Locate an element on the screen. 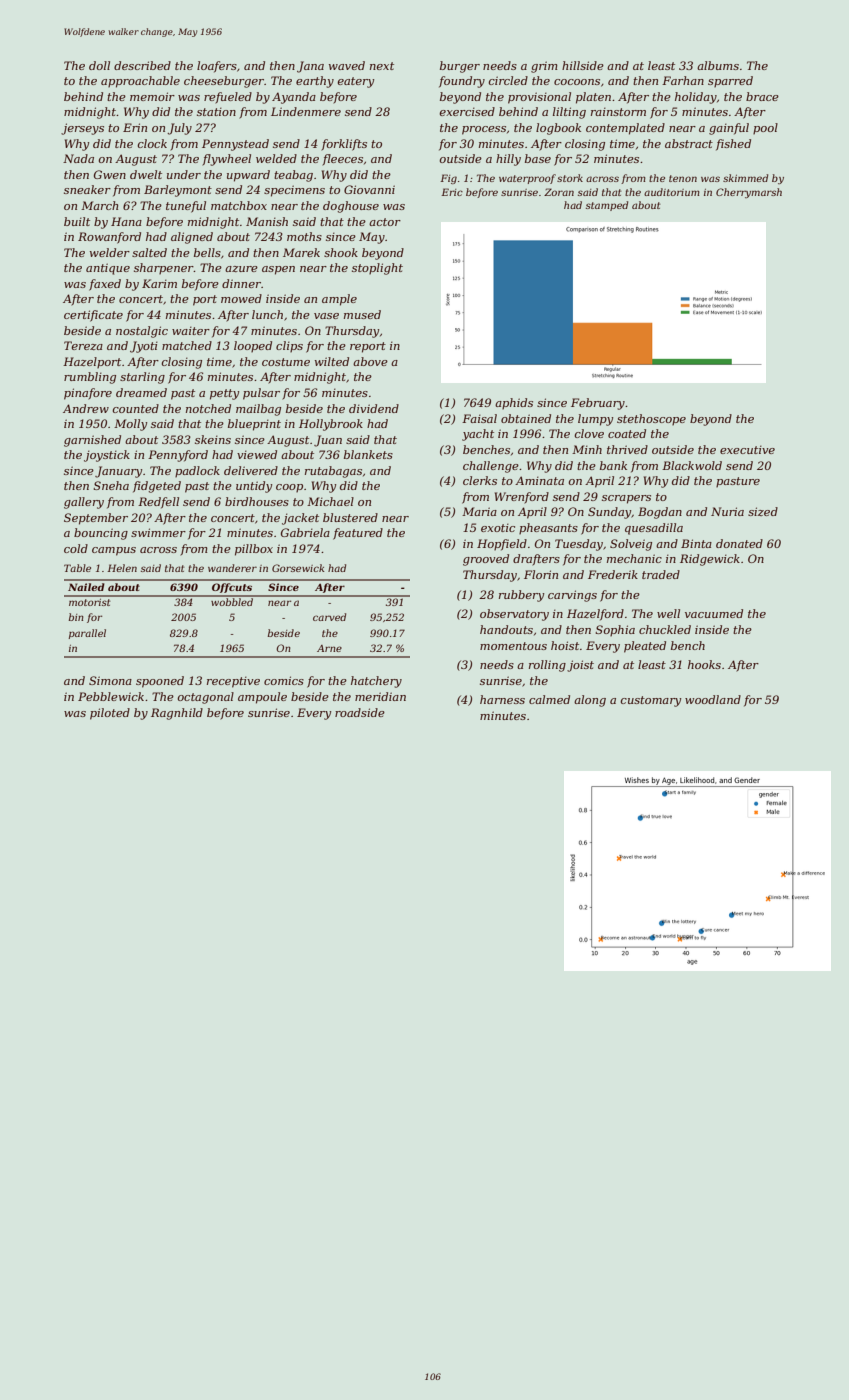 The width and height of the screenshot is (849, 1400). pulsar is located at coordinates (261, 394).
